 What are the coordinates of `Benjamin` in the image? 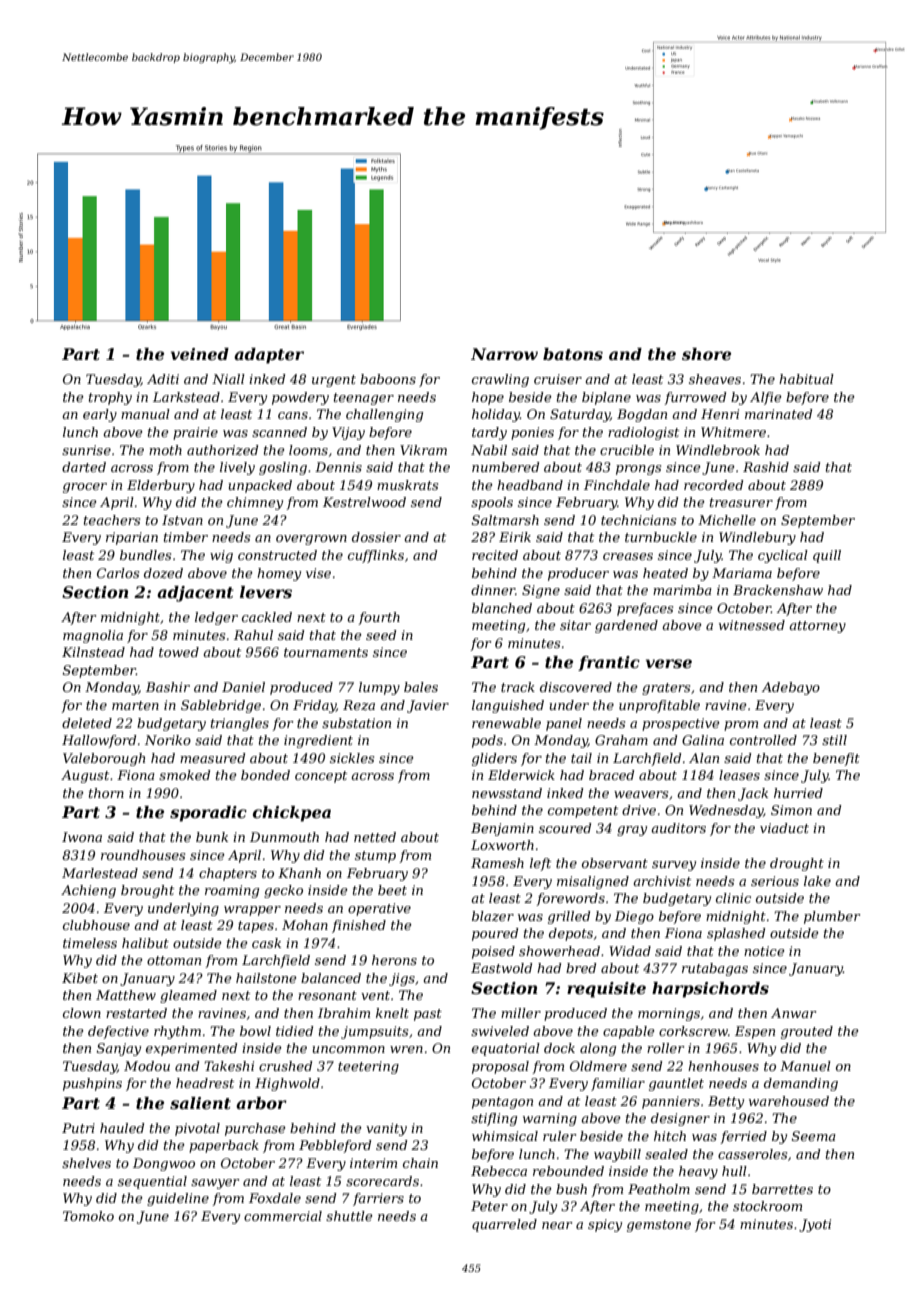 It's located at (502, 829).
